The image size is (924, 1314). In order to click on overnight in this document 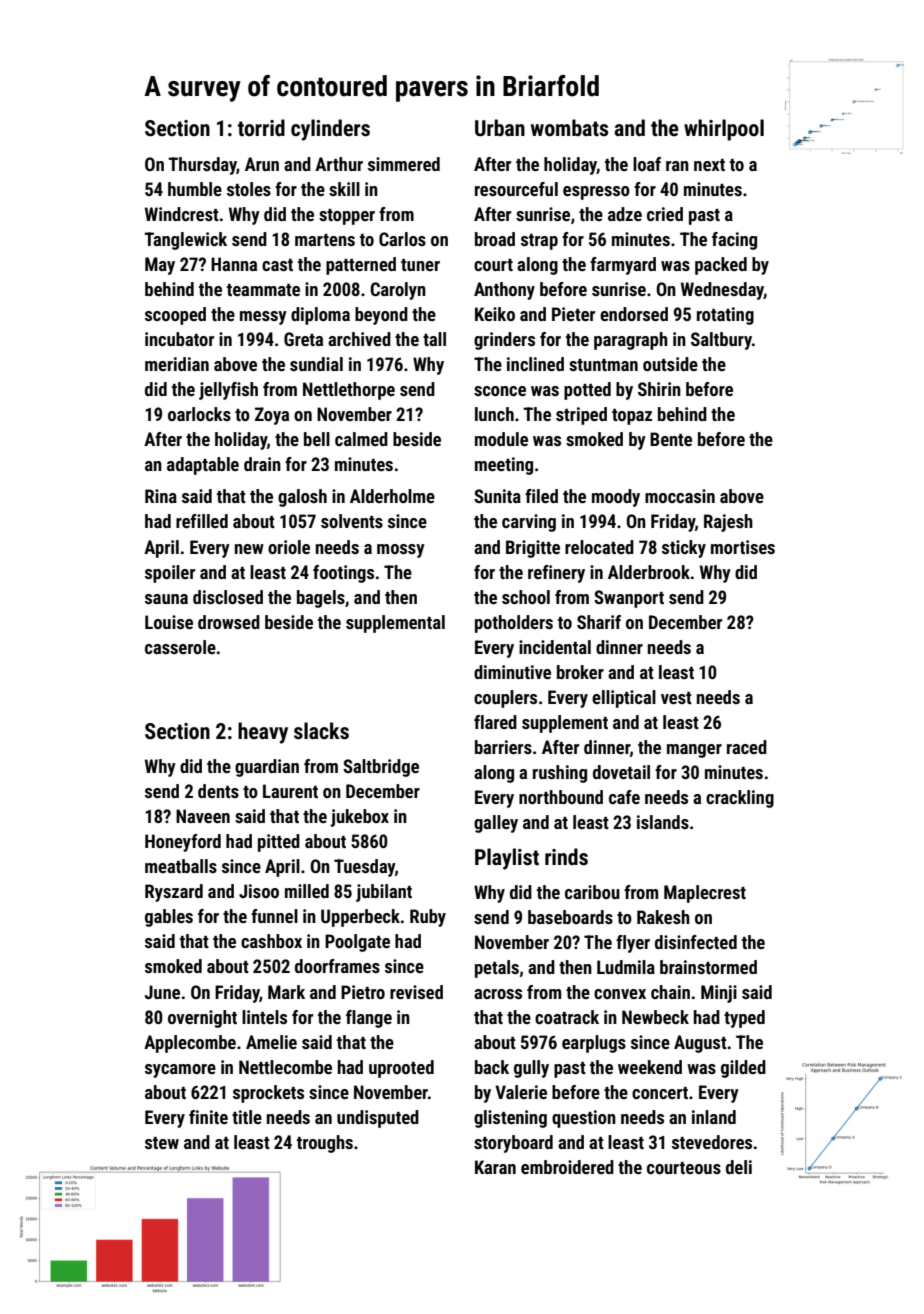, I will do `click(202, 1019)`.
